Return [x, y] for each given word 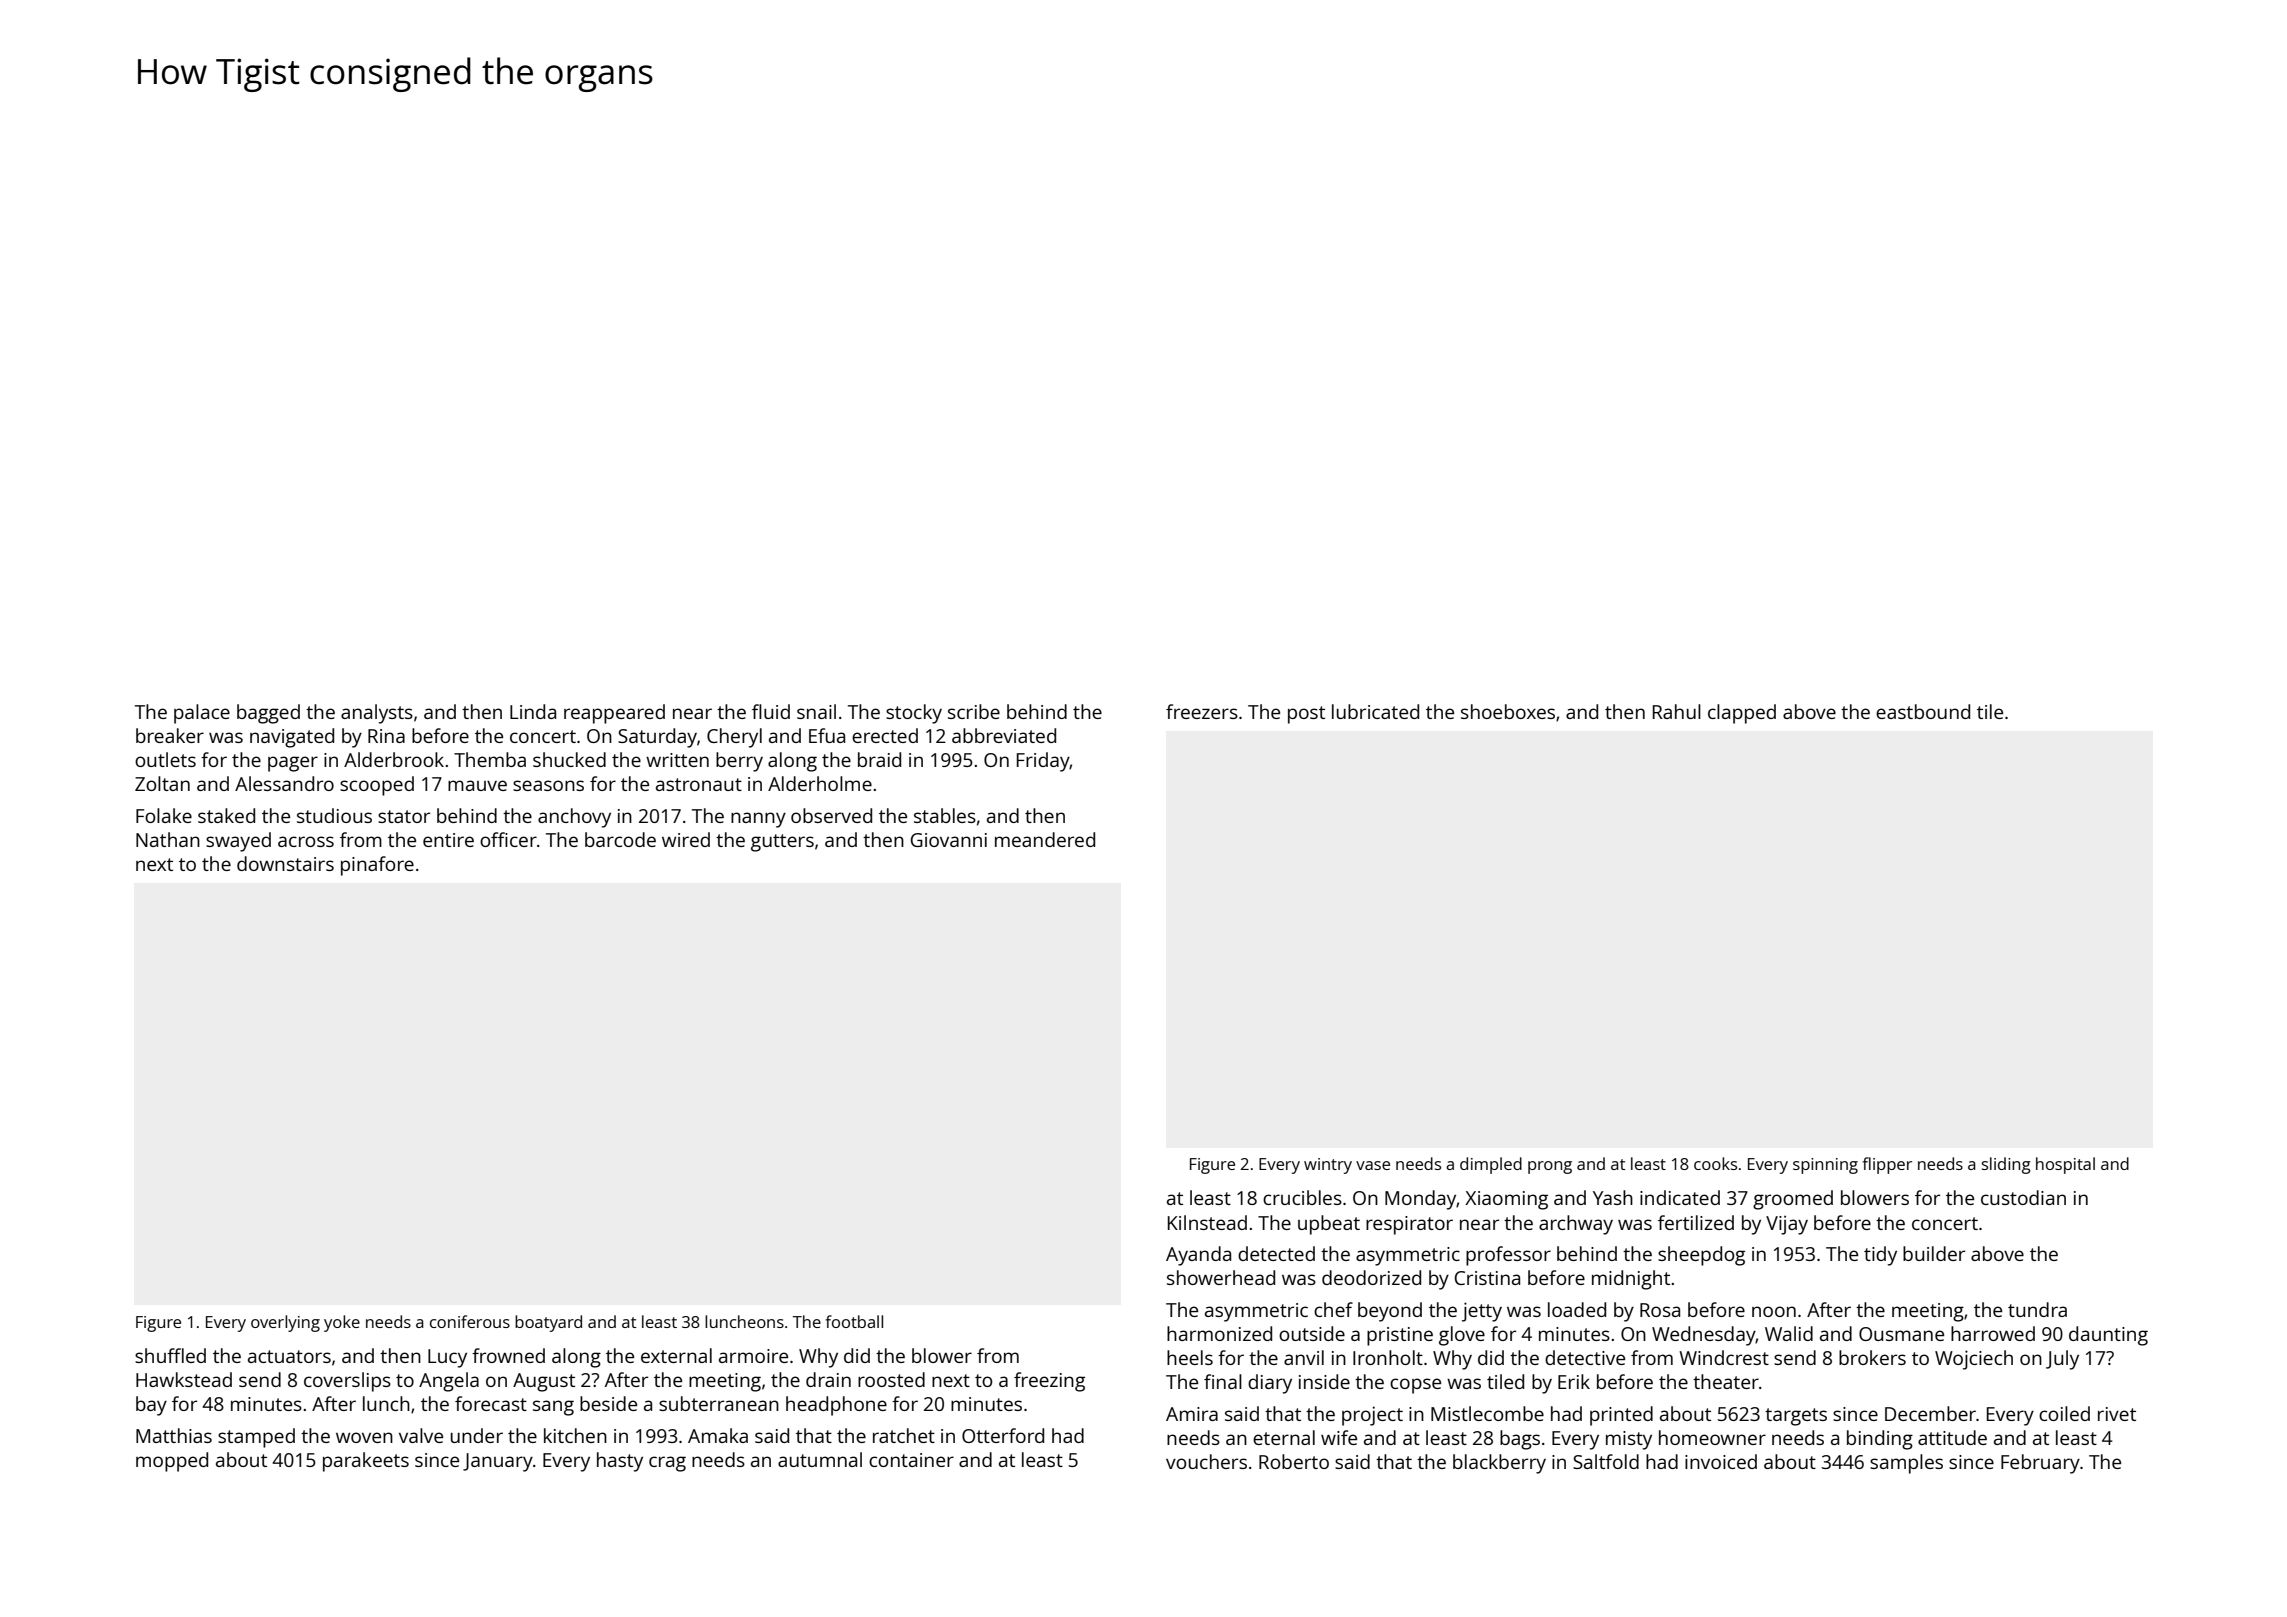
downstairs [285, 863]
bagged [268, 714]
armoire [753, 1356]
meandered [1045, 839]
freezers [1202, 711]
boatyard [548, 1323]
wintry [1328, 1166]
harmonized [1219, 1333]
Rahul [1677, 711]
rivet [2117, 1414]
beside [608, 1403]
